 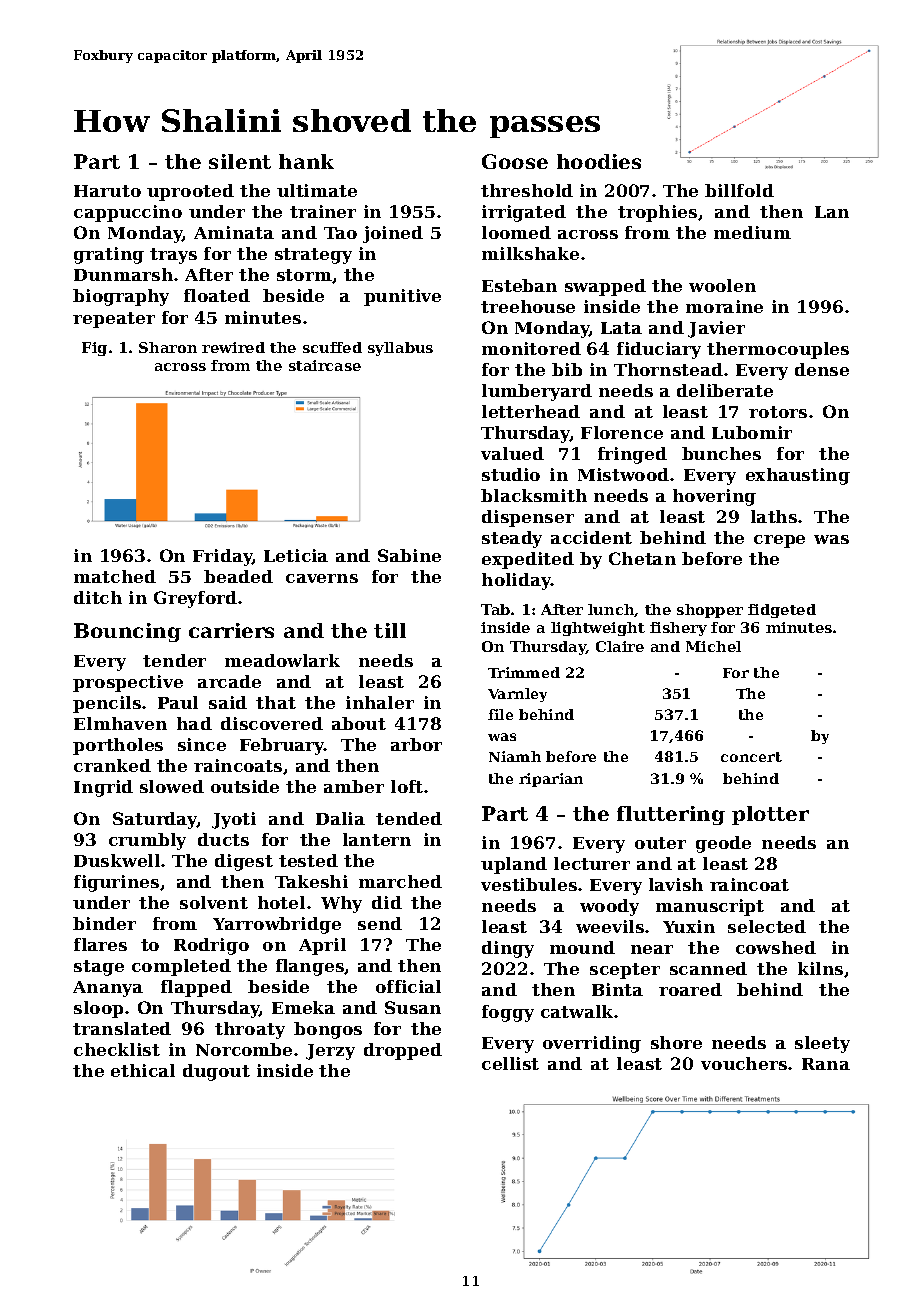 I want to click on holiday, so click(x=516, y=581).
